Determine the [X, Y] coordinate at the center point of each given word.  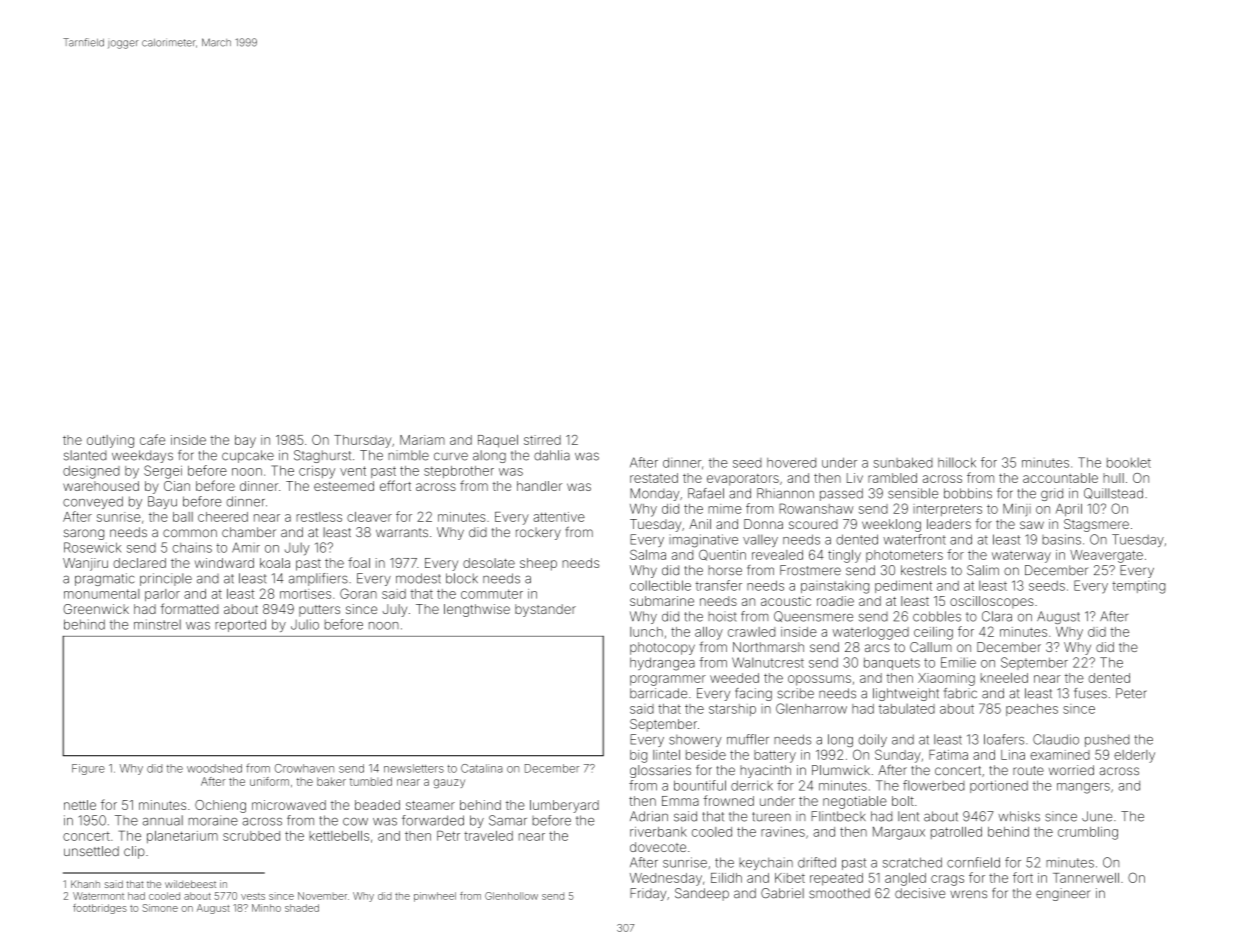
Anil [700, 524]
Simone [160, 908]
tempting [1138, 587]
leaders [949, 524]
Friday [648, 894]
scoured [813, 524]
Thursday [363, 441]
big [638, 756]
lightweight [906, 694]
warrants [402, 532]
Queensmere [813, 616]
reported [240, 625]
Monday [654, 494]
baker [331, 781]
